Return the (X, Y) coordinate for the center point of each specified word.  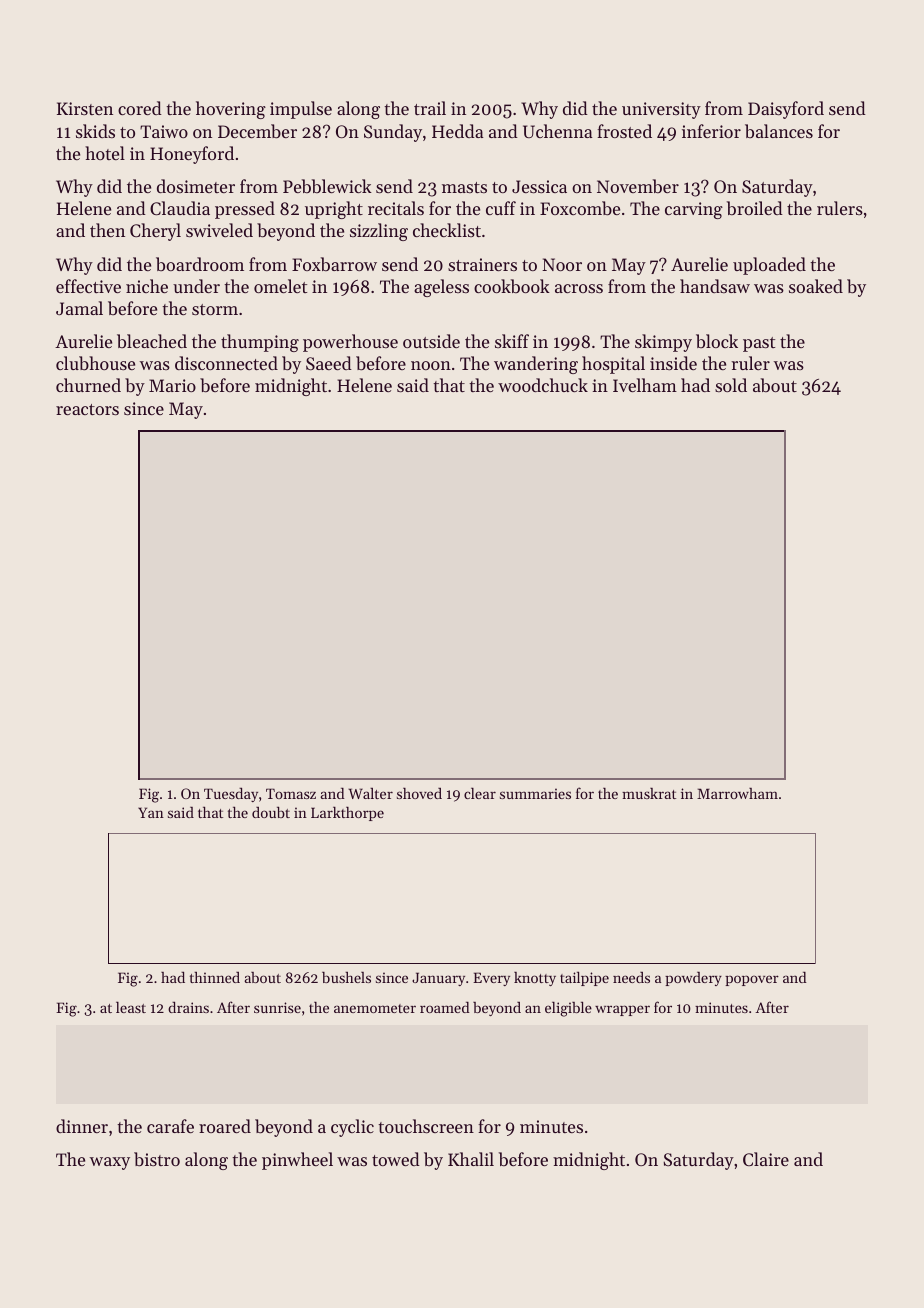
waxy (110, 1163)
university (661, 110)
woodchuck (543, 385)
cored (140, 108)
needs (631, 977)
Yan (151, 812)
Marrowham (737, 793)
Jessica (539, 186)
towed (396, 1159)
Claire (766, 1159)
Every (491, 979)
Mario (172, 385)
